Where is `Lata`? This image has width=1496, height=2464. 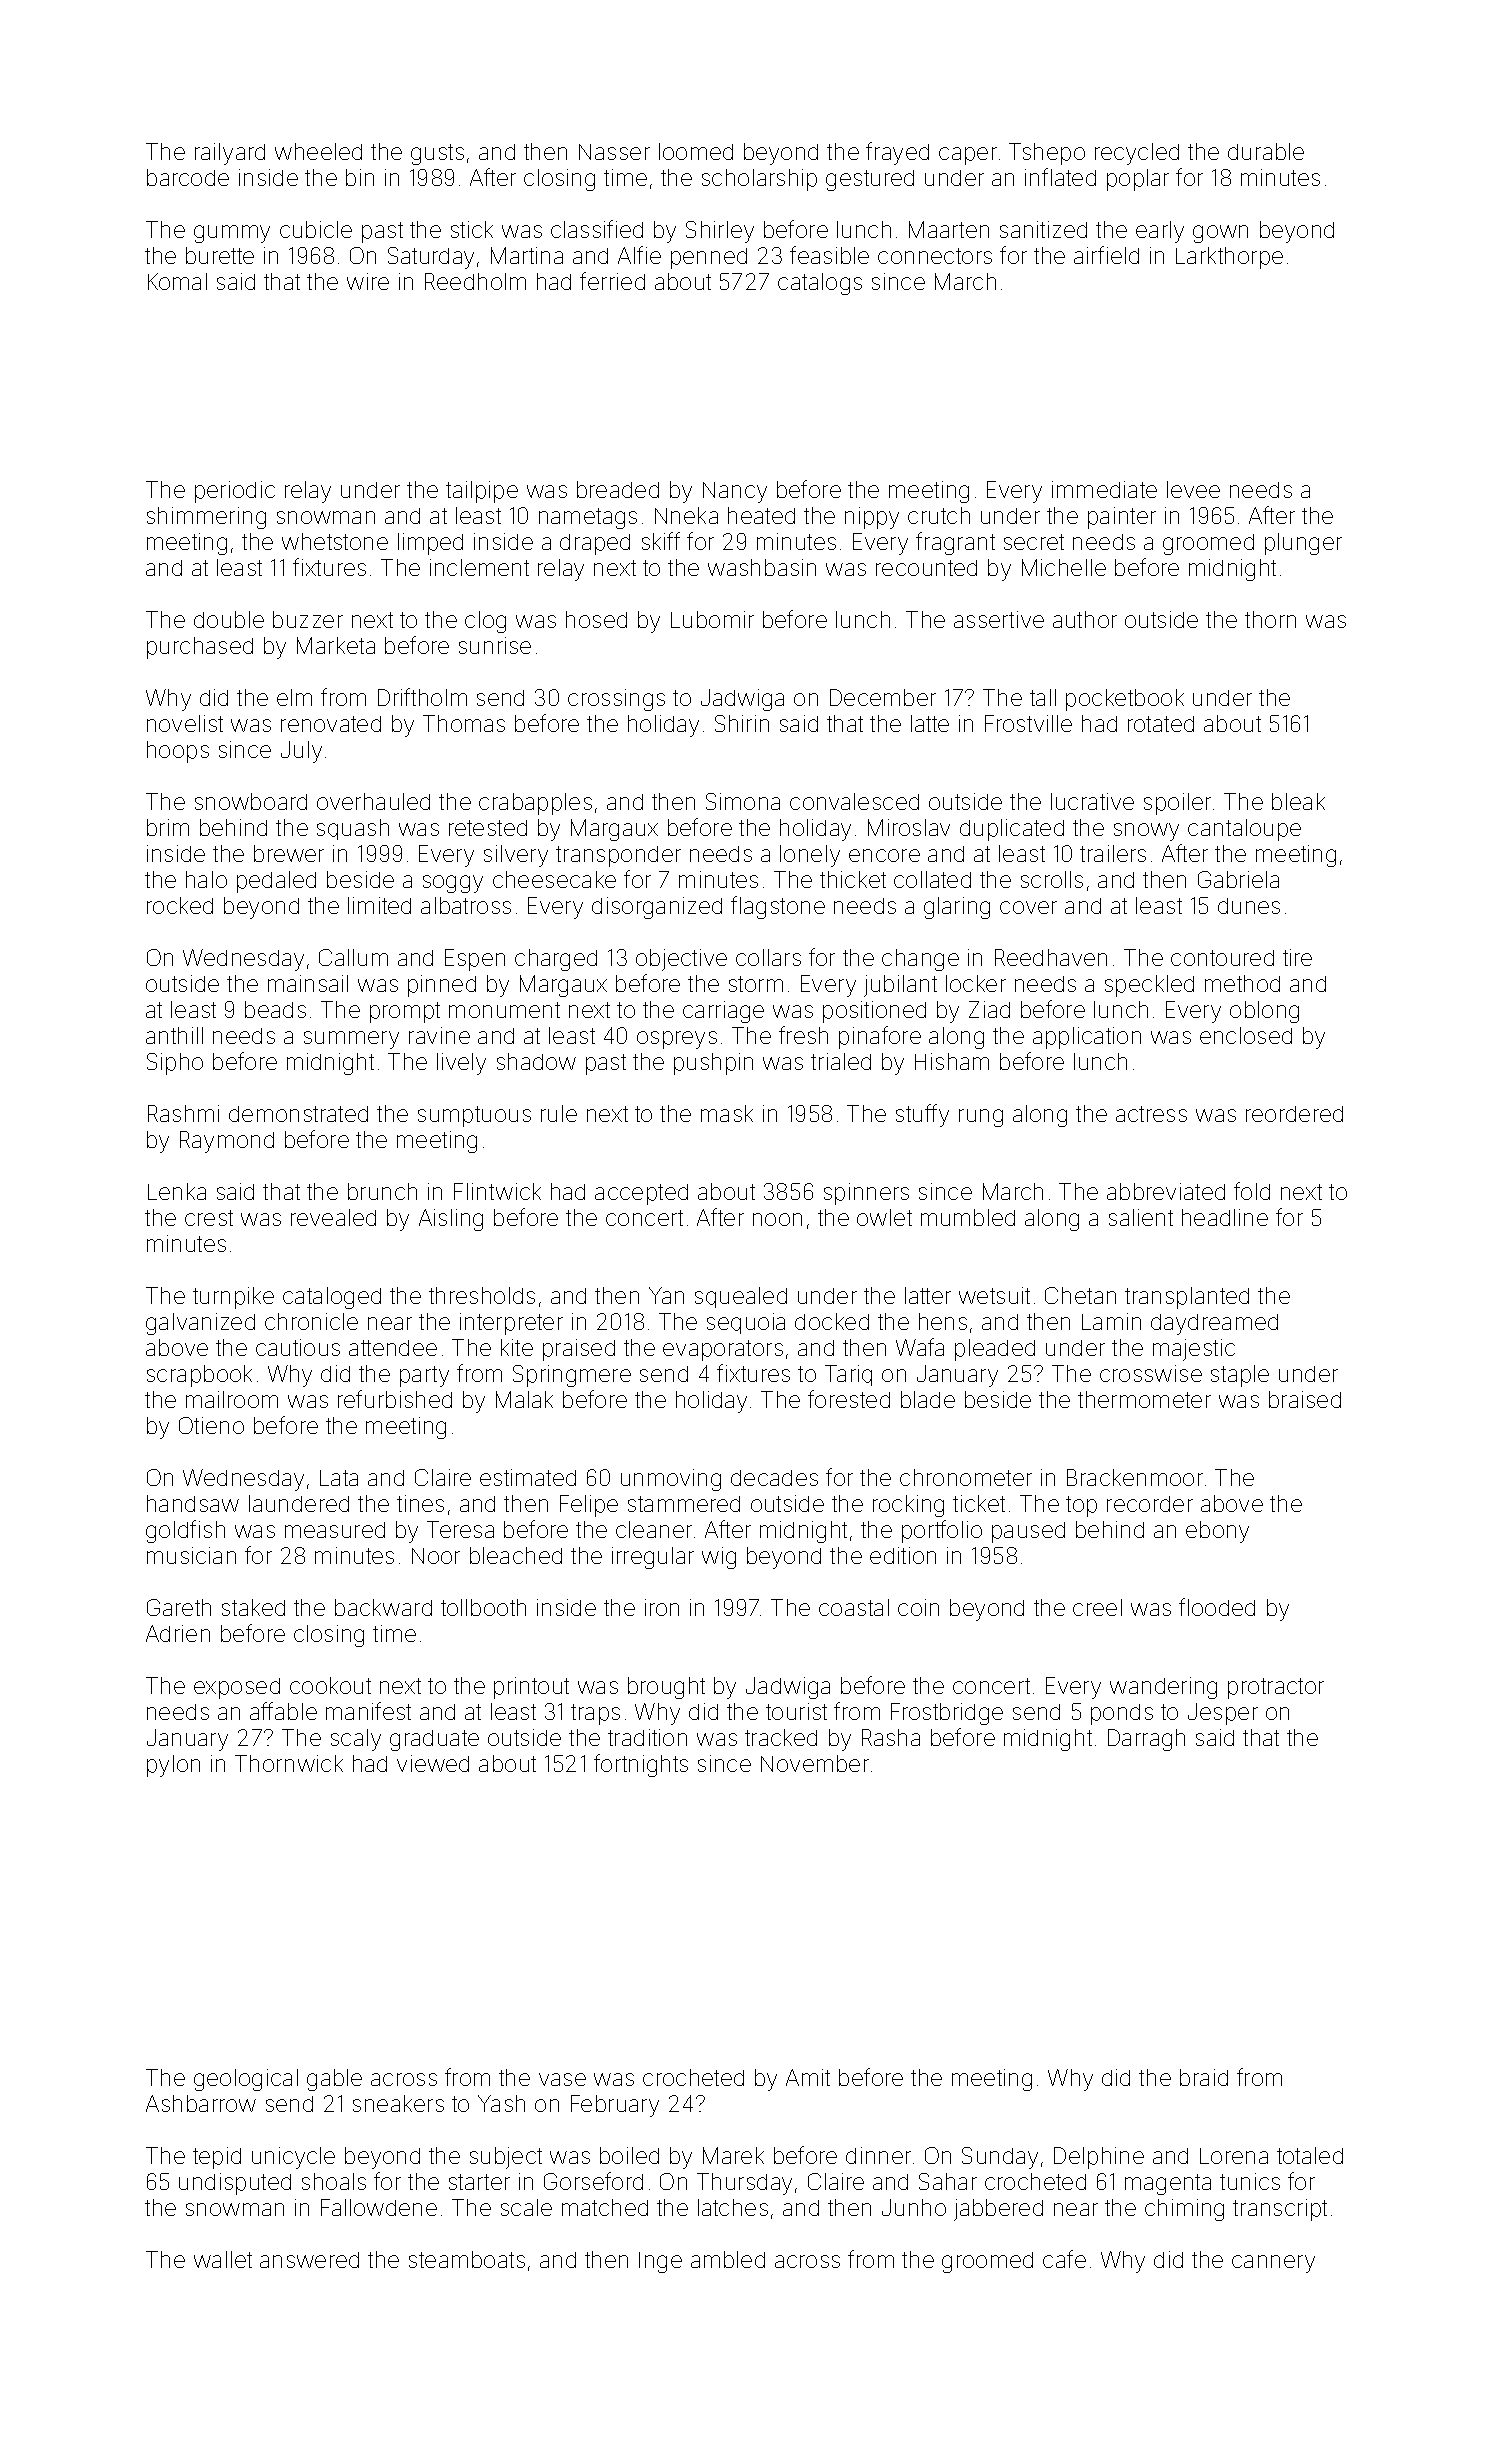 Lata is located at coordinates (339, 1478).
